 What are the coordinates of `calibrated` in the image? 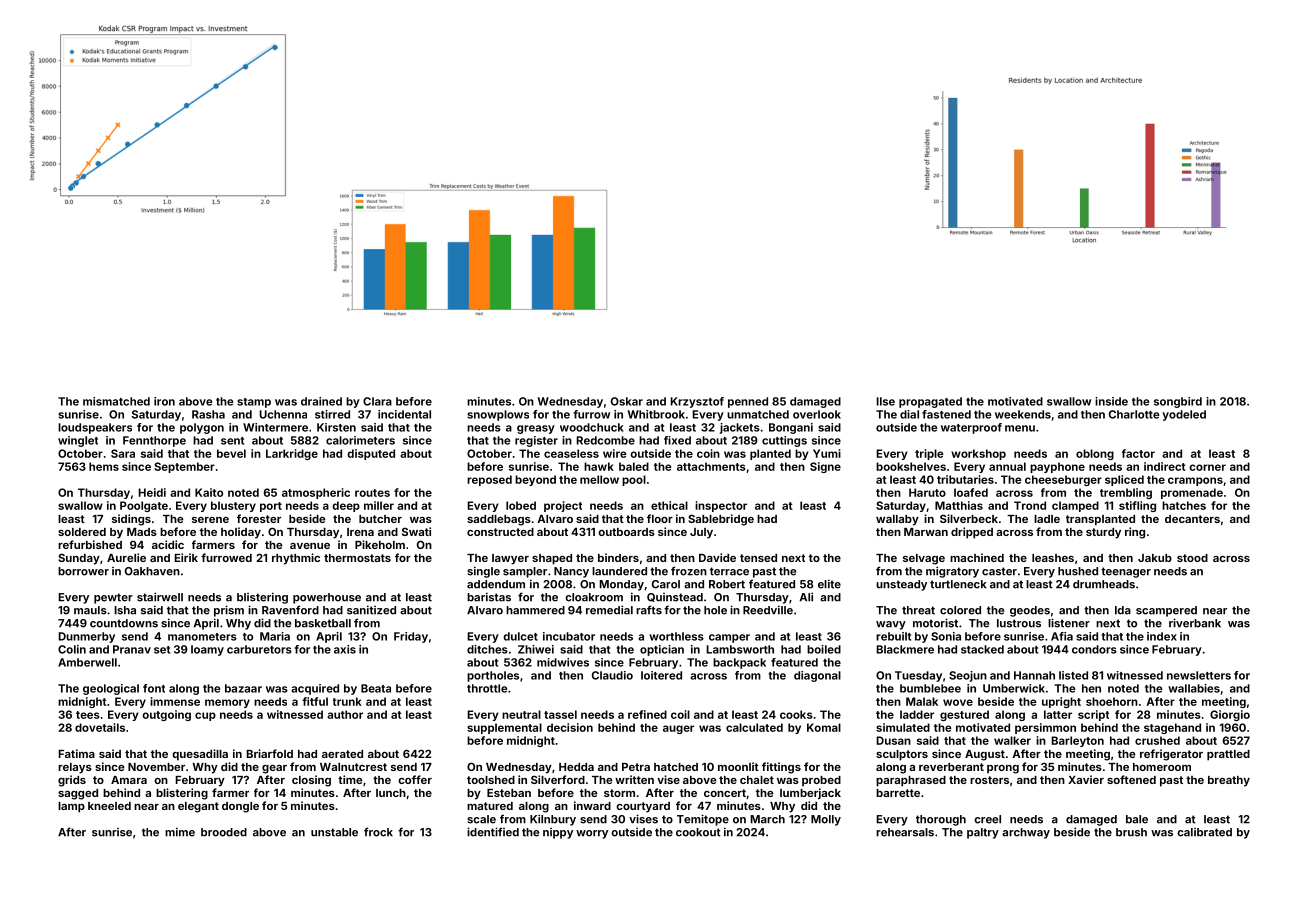 It's located at (1204, 832).
